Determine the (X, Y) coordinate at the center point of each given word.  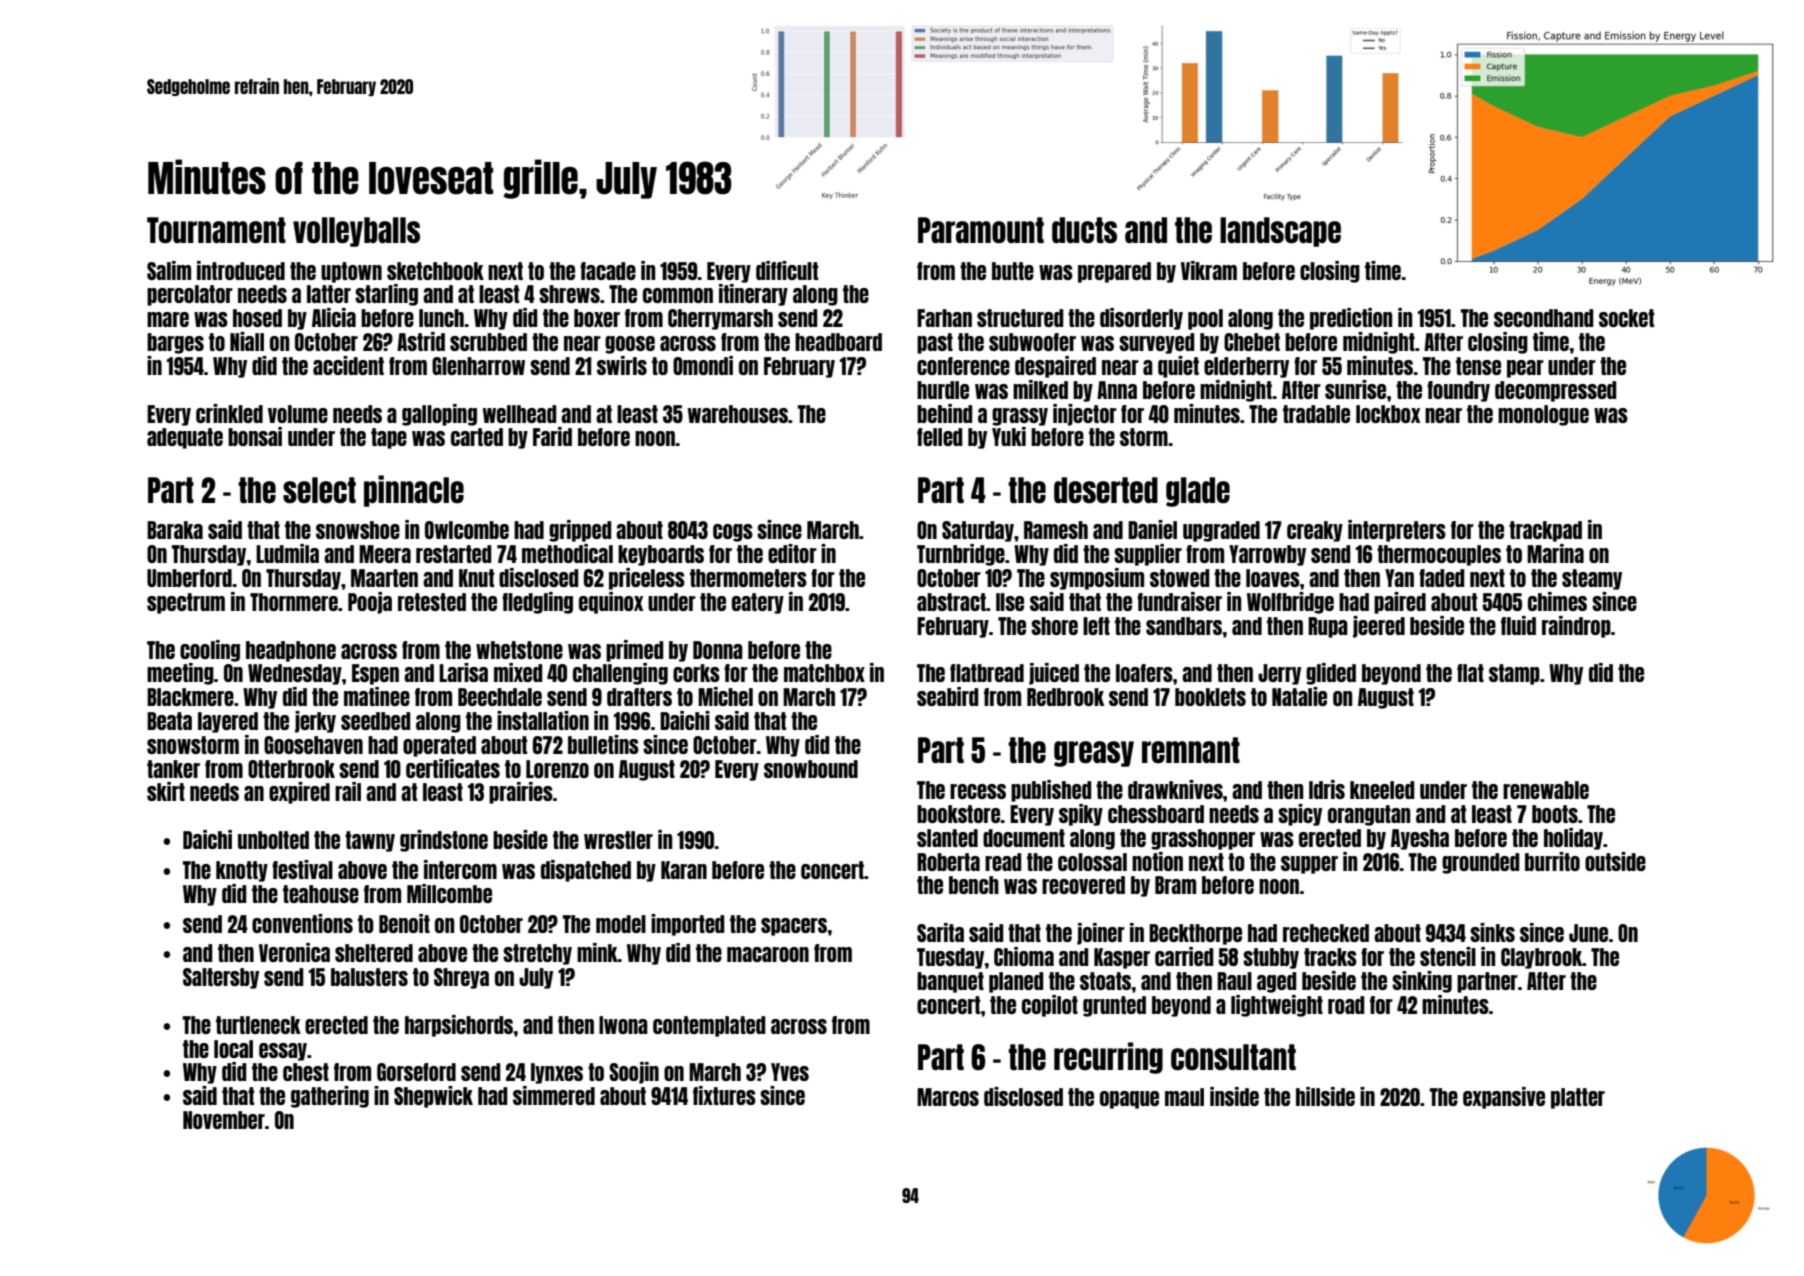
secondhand (1544, 318)
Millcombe (449, 893)
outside (1615, 861)
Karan (684, 870)
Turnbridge (961, 555)
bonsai (255, 436)
